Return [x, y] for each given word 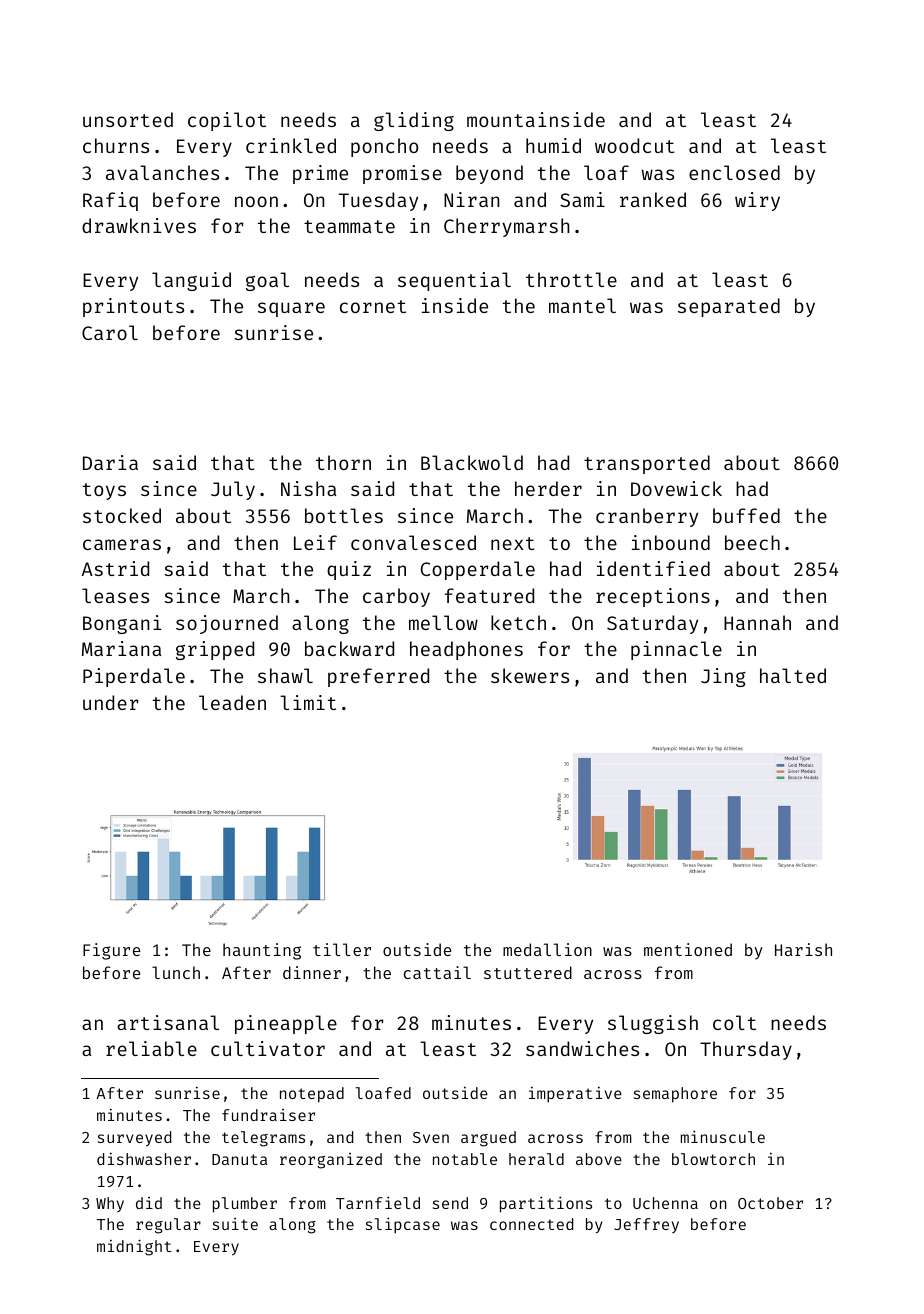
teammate [349, 226]
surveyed [134, 1139]
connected [531, 1224]
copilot [227, 121]
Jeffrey [646, 1225]
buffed [746, 515]
